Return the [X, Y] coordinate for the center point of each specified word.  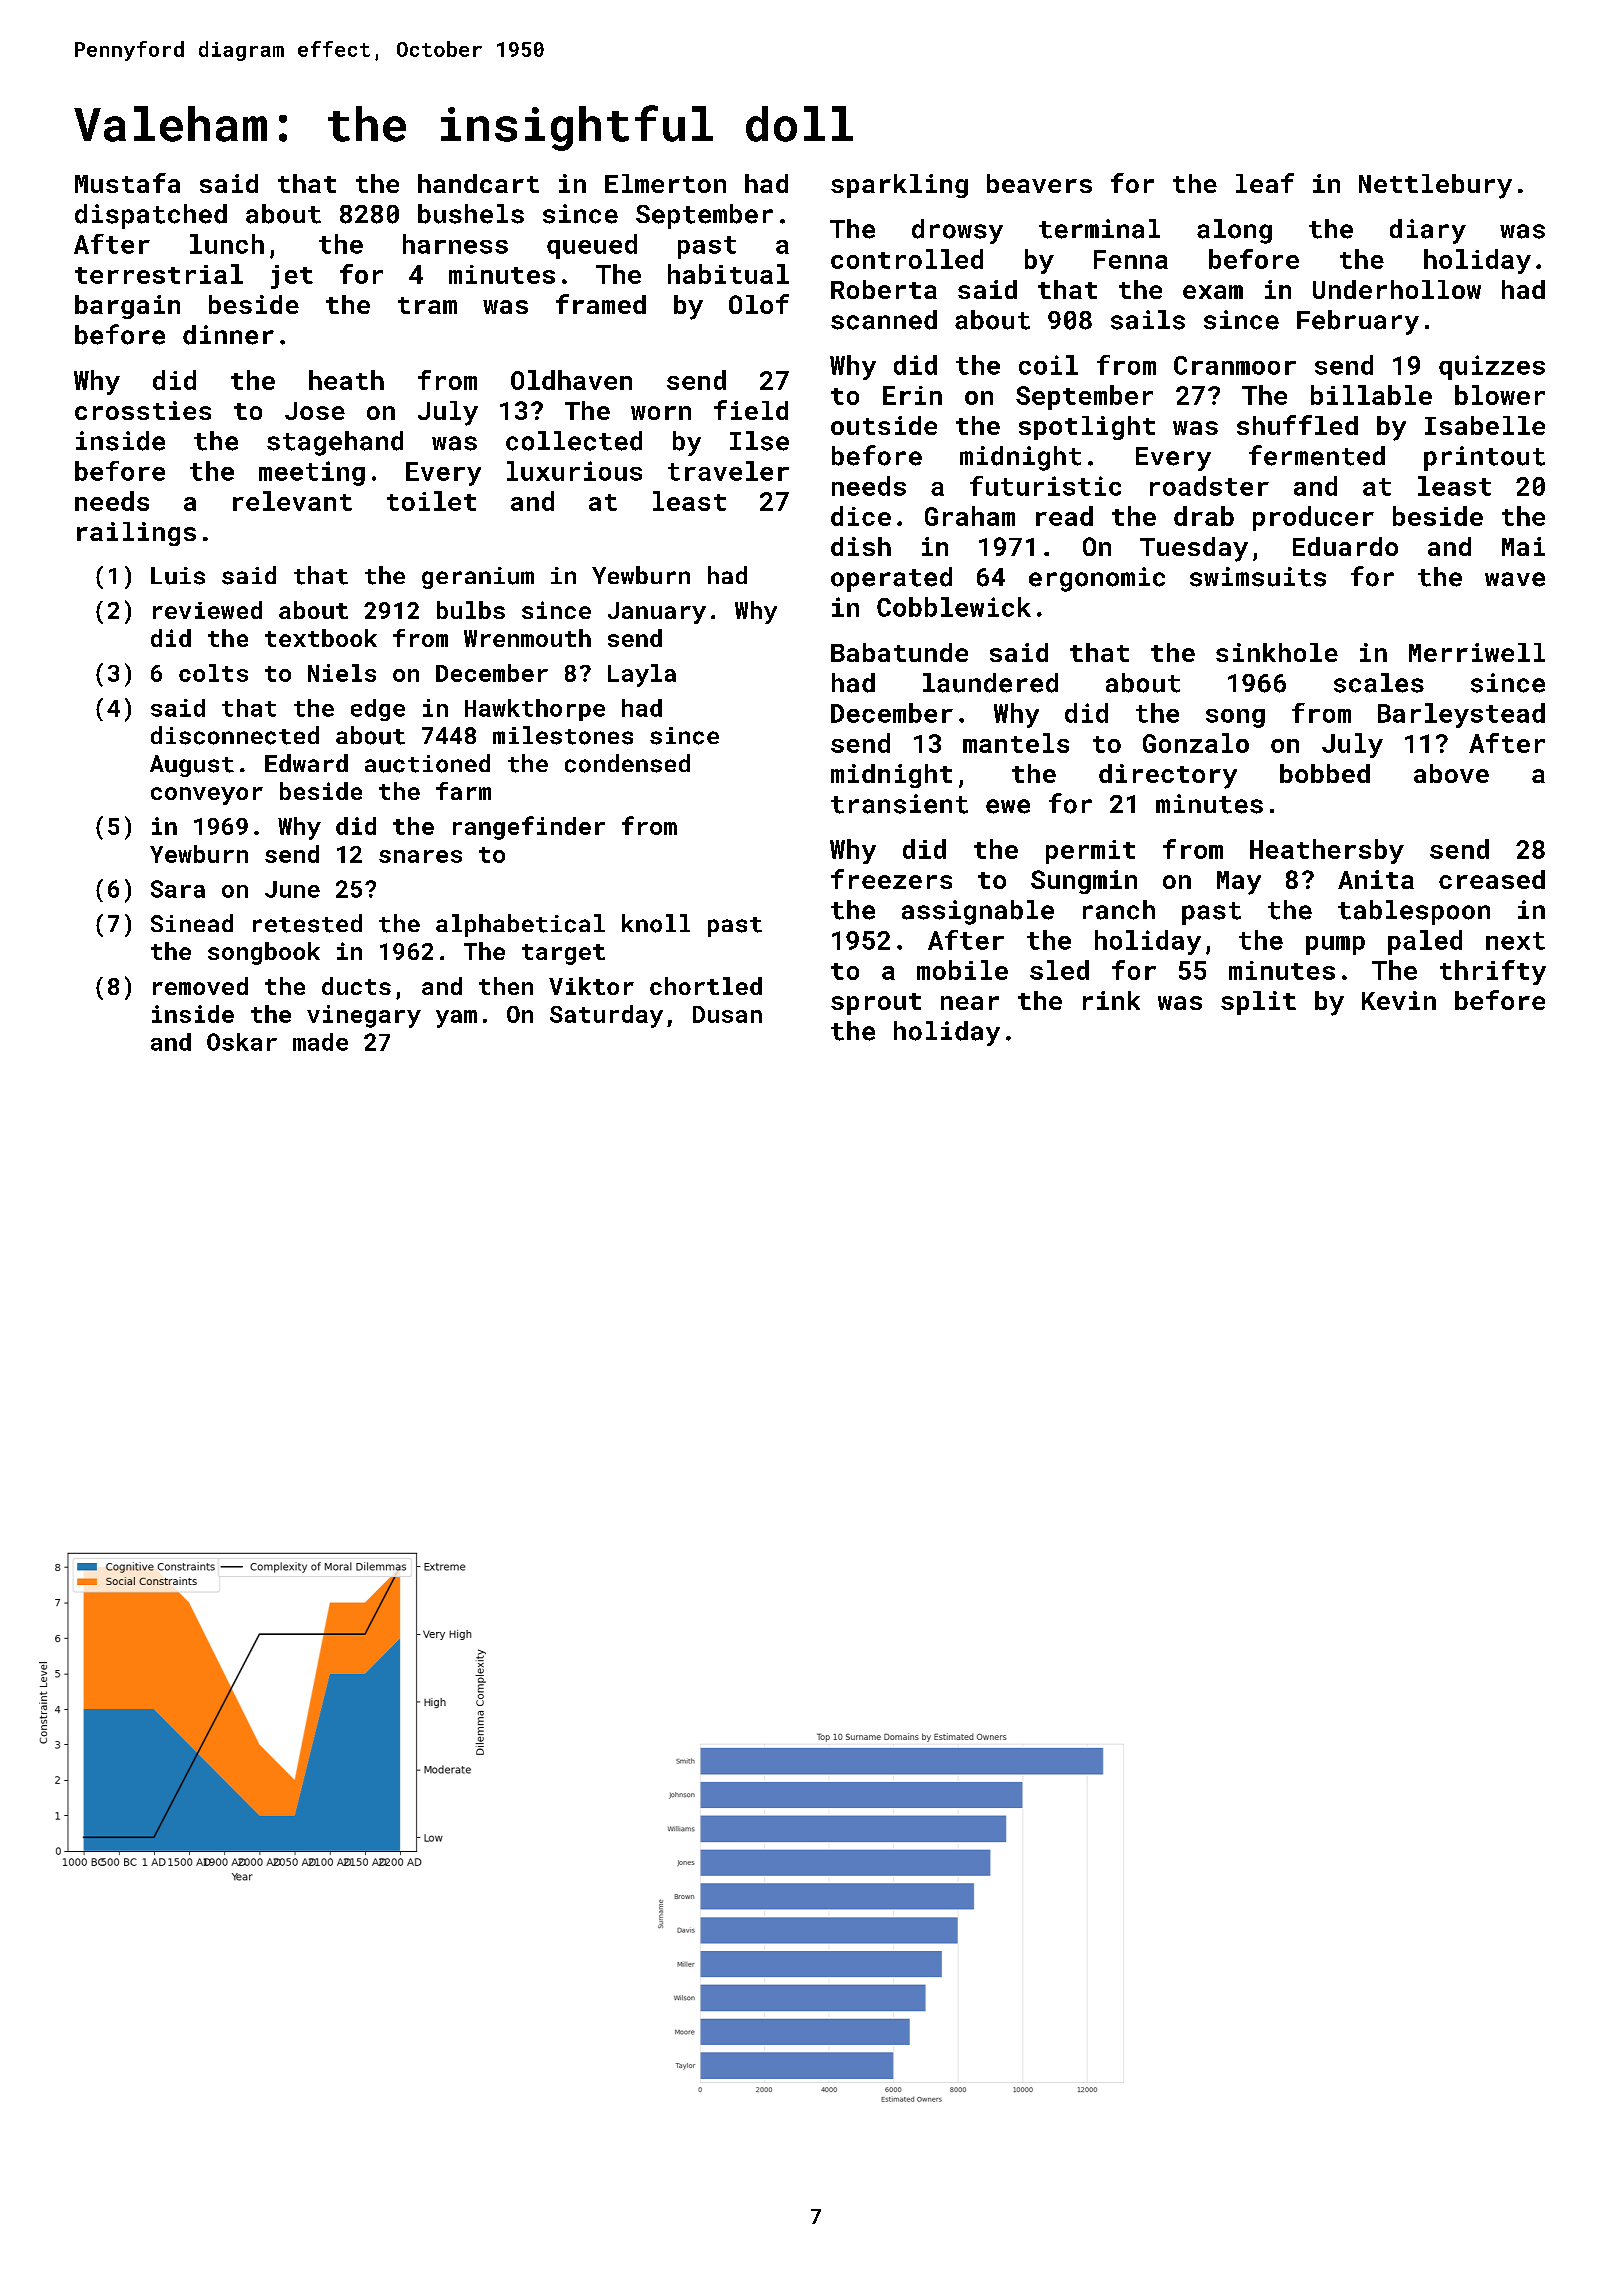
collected [574, 441]
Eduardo [1345, 546]
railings [136, 534]
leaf [1265, 183]
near [970, 1003]
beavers [1039, 183]
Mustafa [127, 183]
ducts [356, 986]
